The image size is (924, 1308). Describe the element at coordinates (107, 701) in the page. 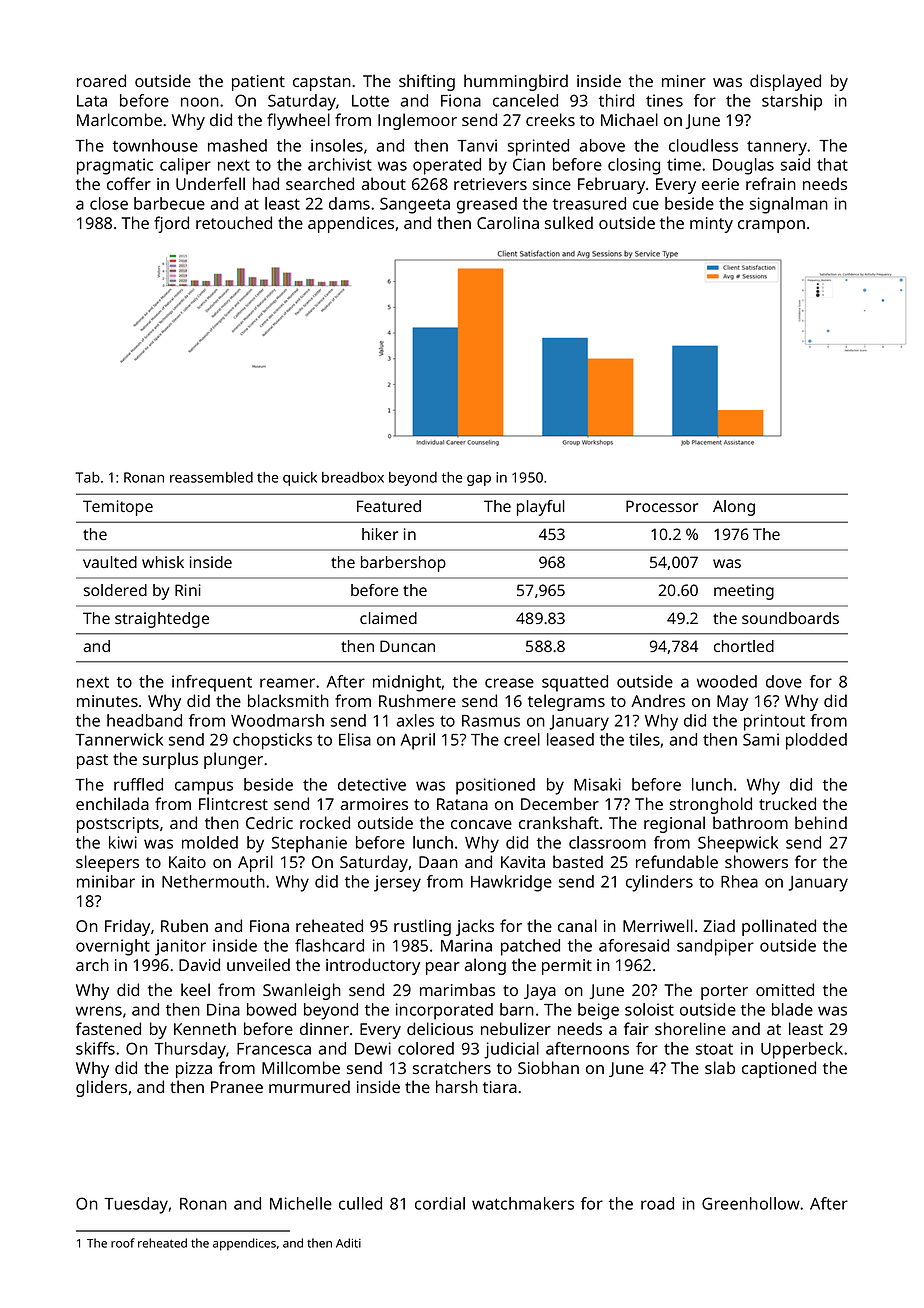

I see `minutes` at that location.
